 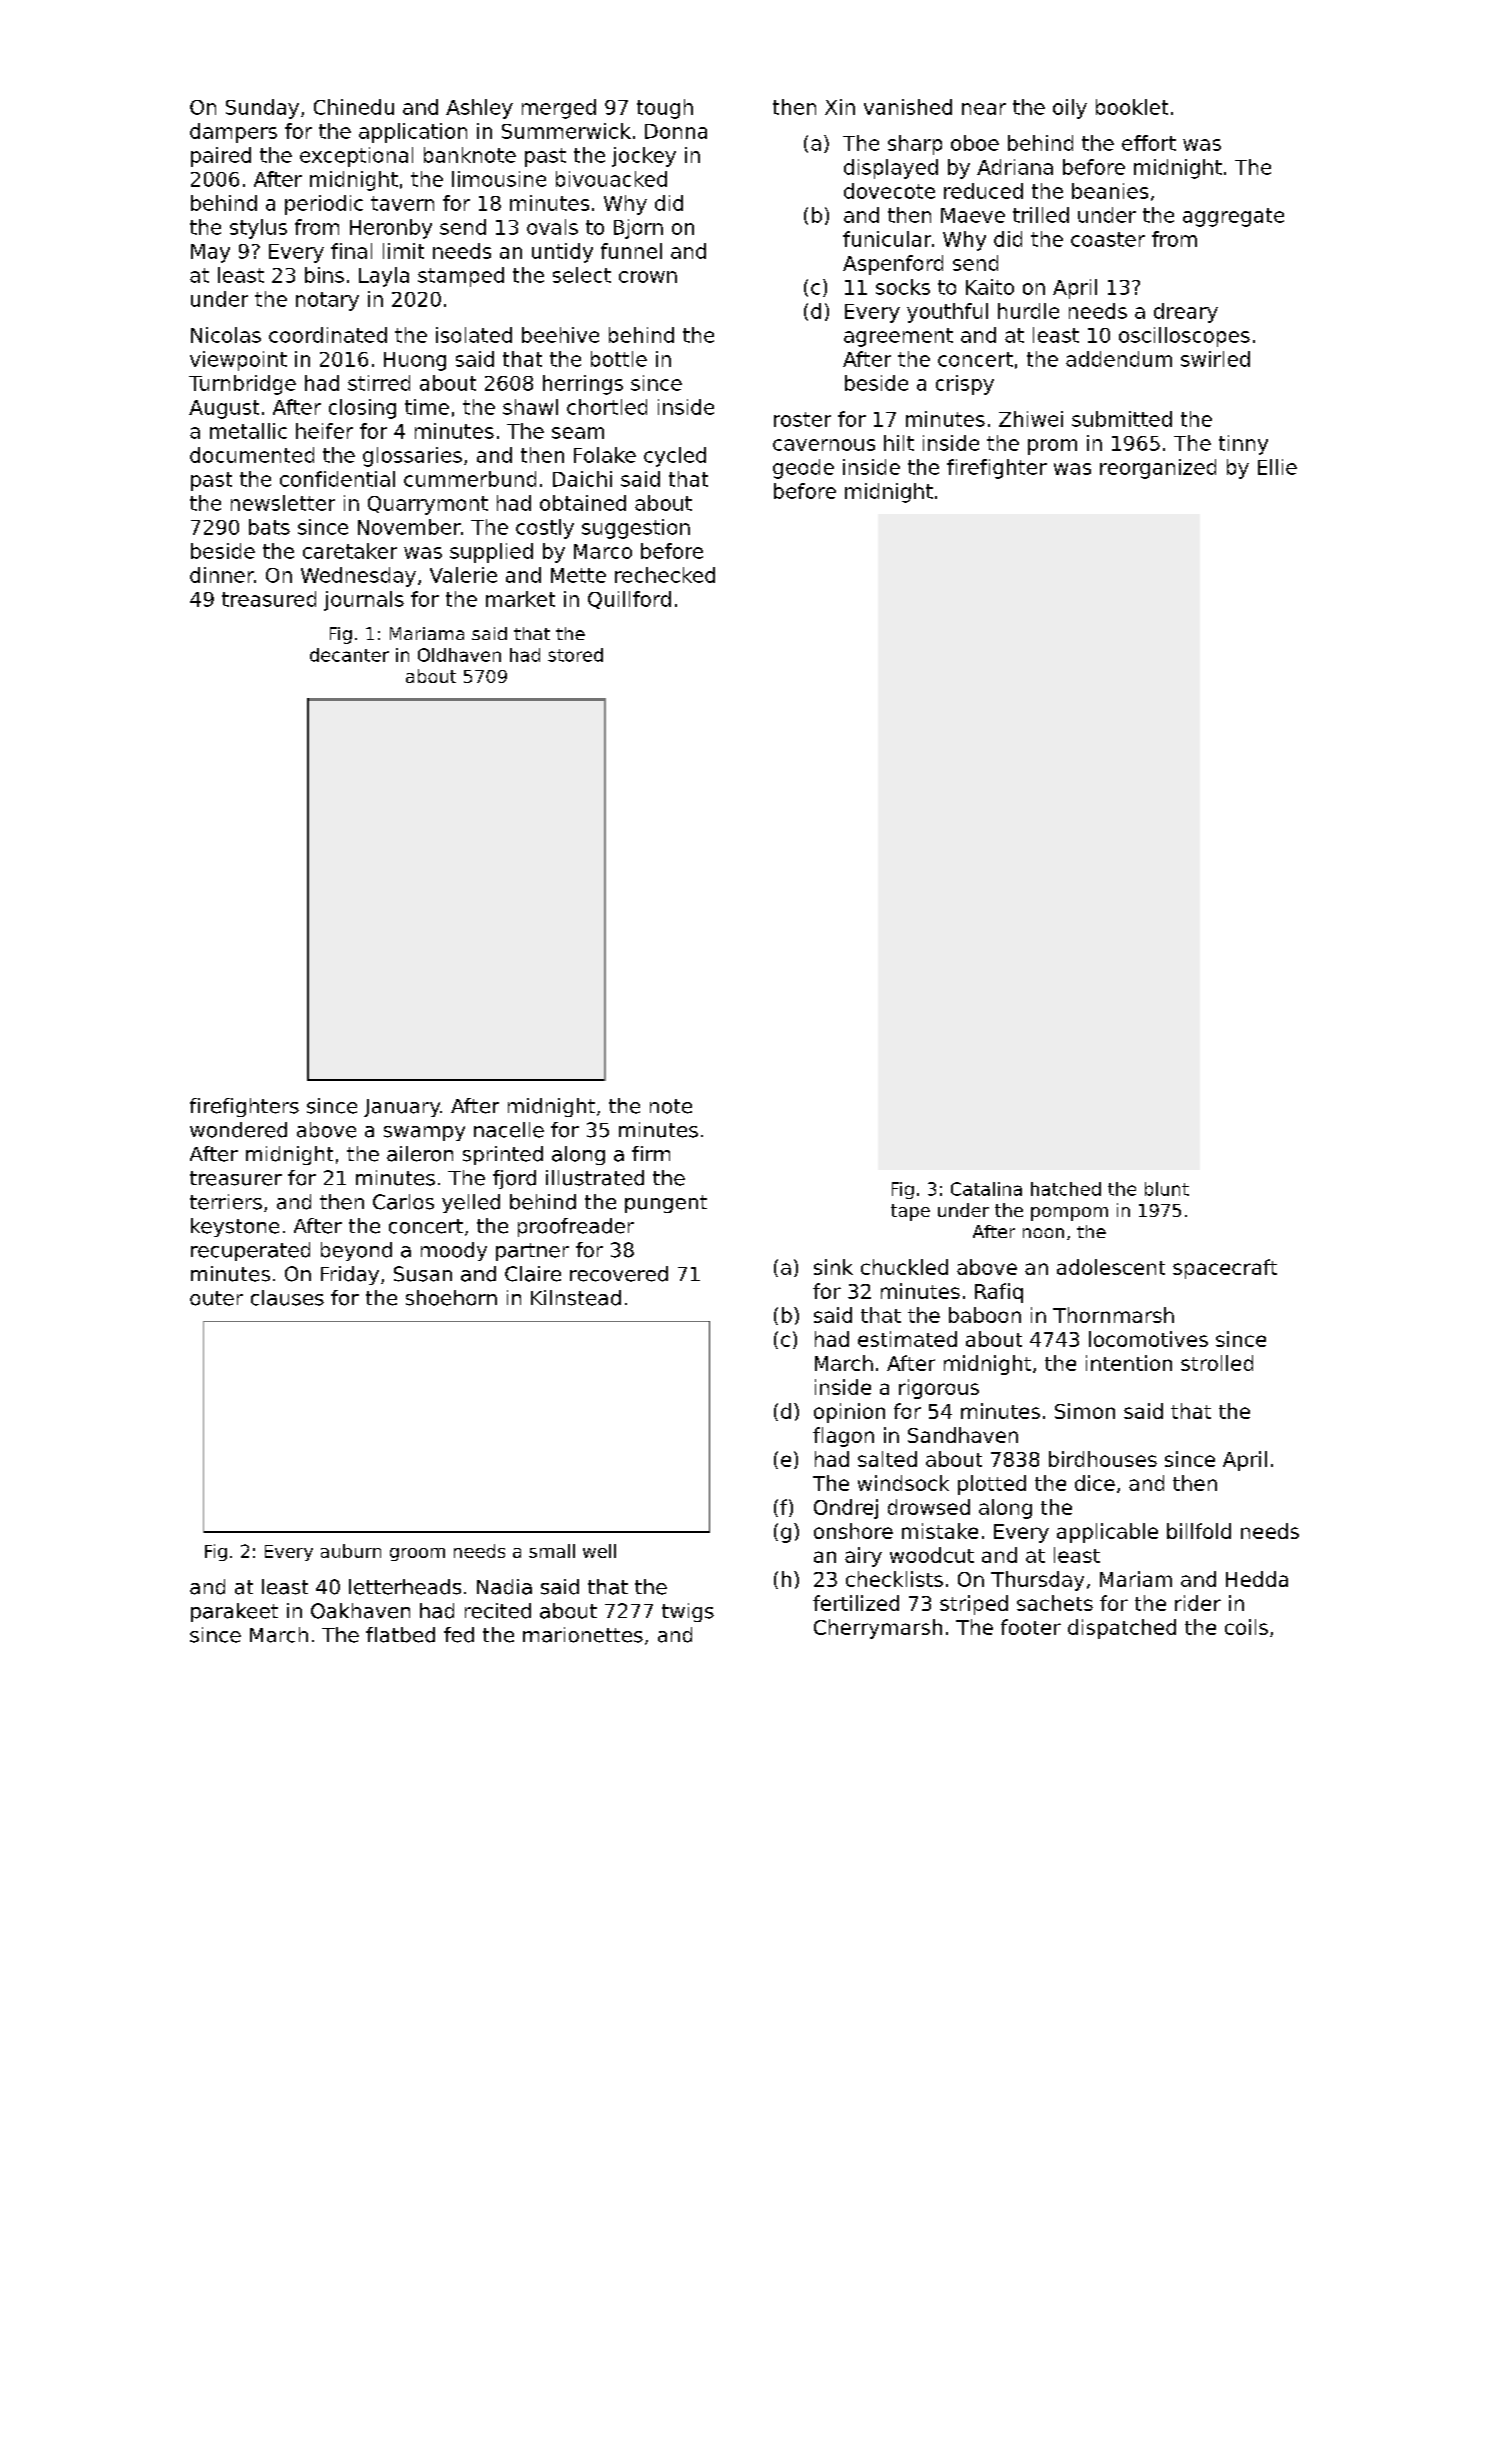 I want to click on nacelle, so click(x=509, y=1130).
